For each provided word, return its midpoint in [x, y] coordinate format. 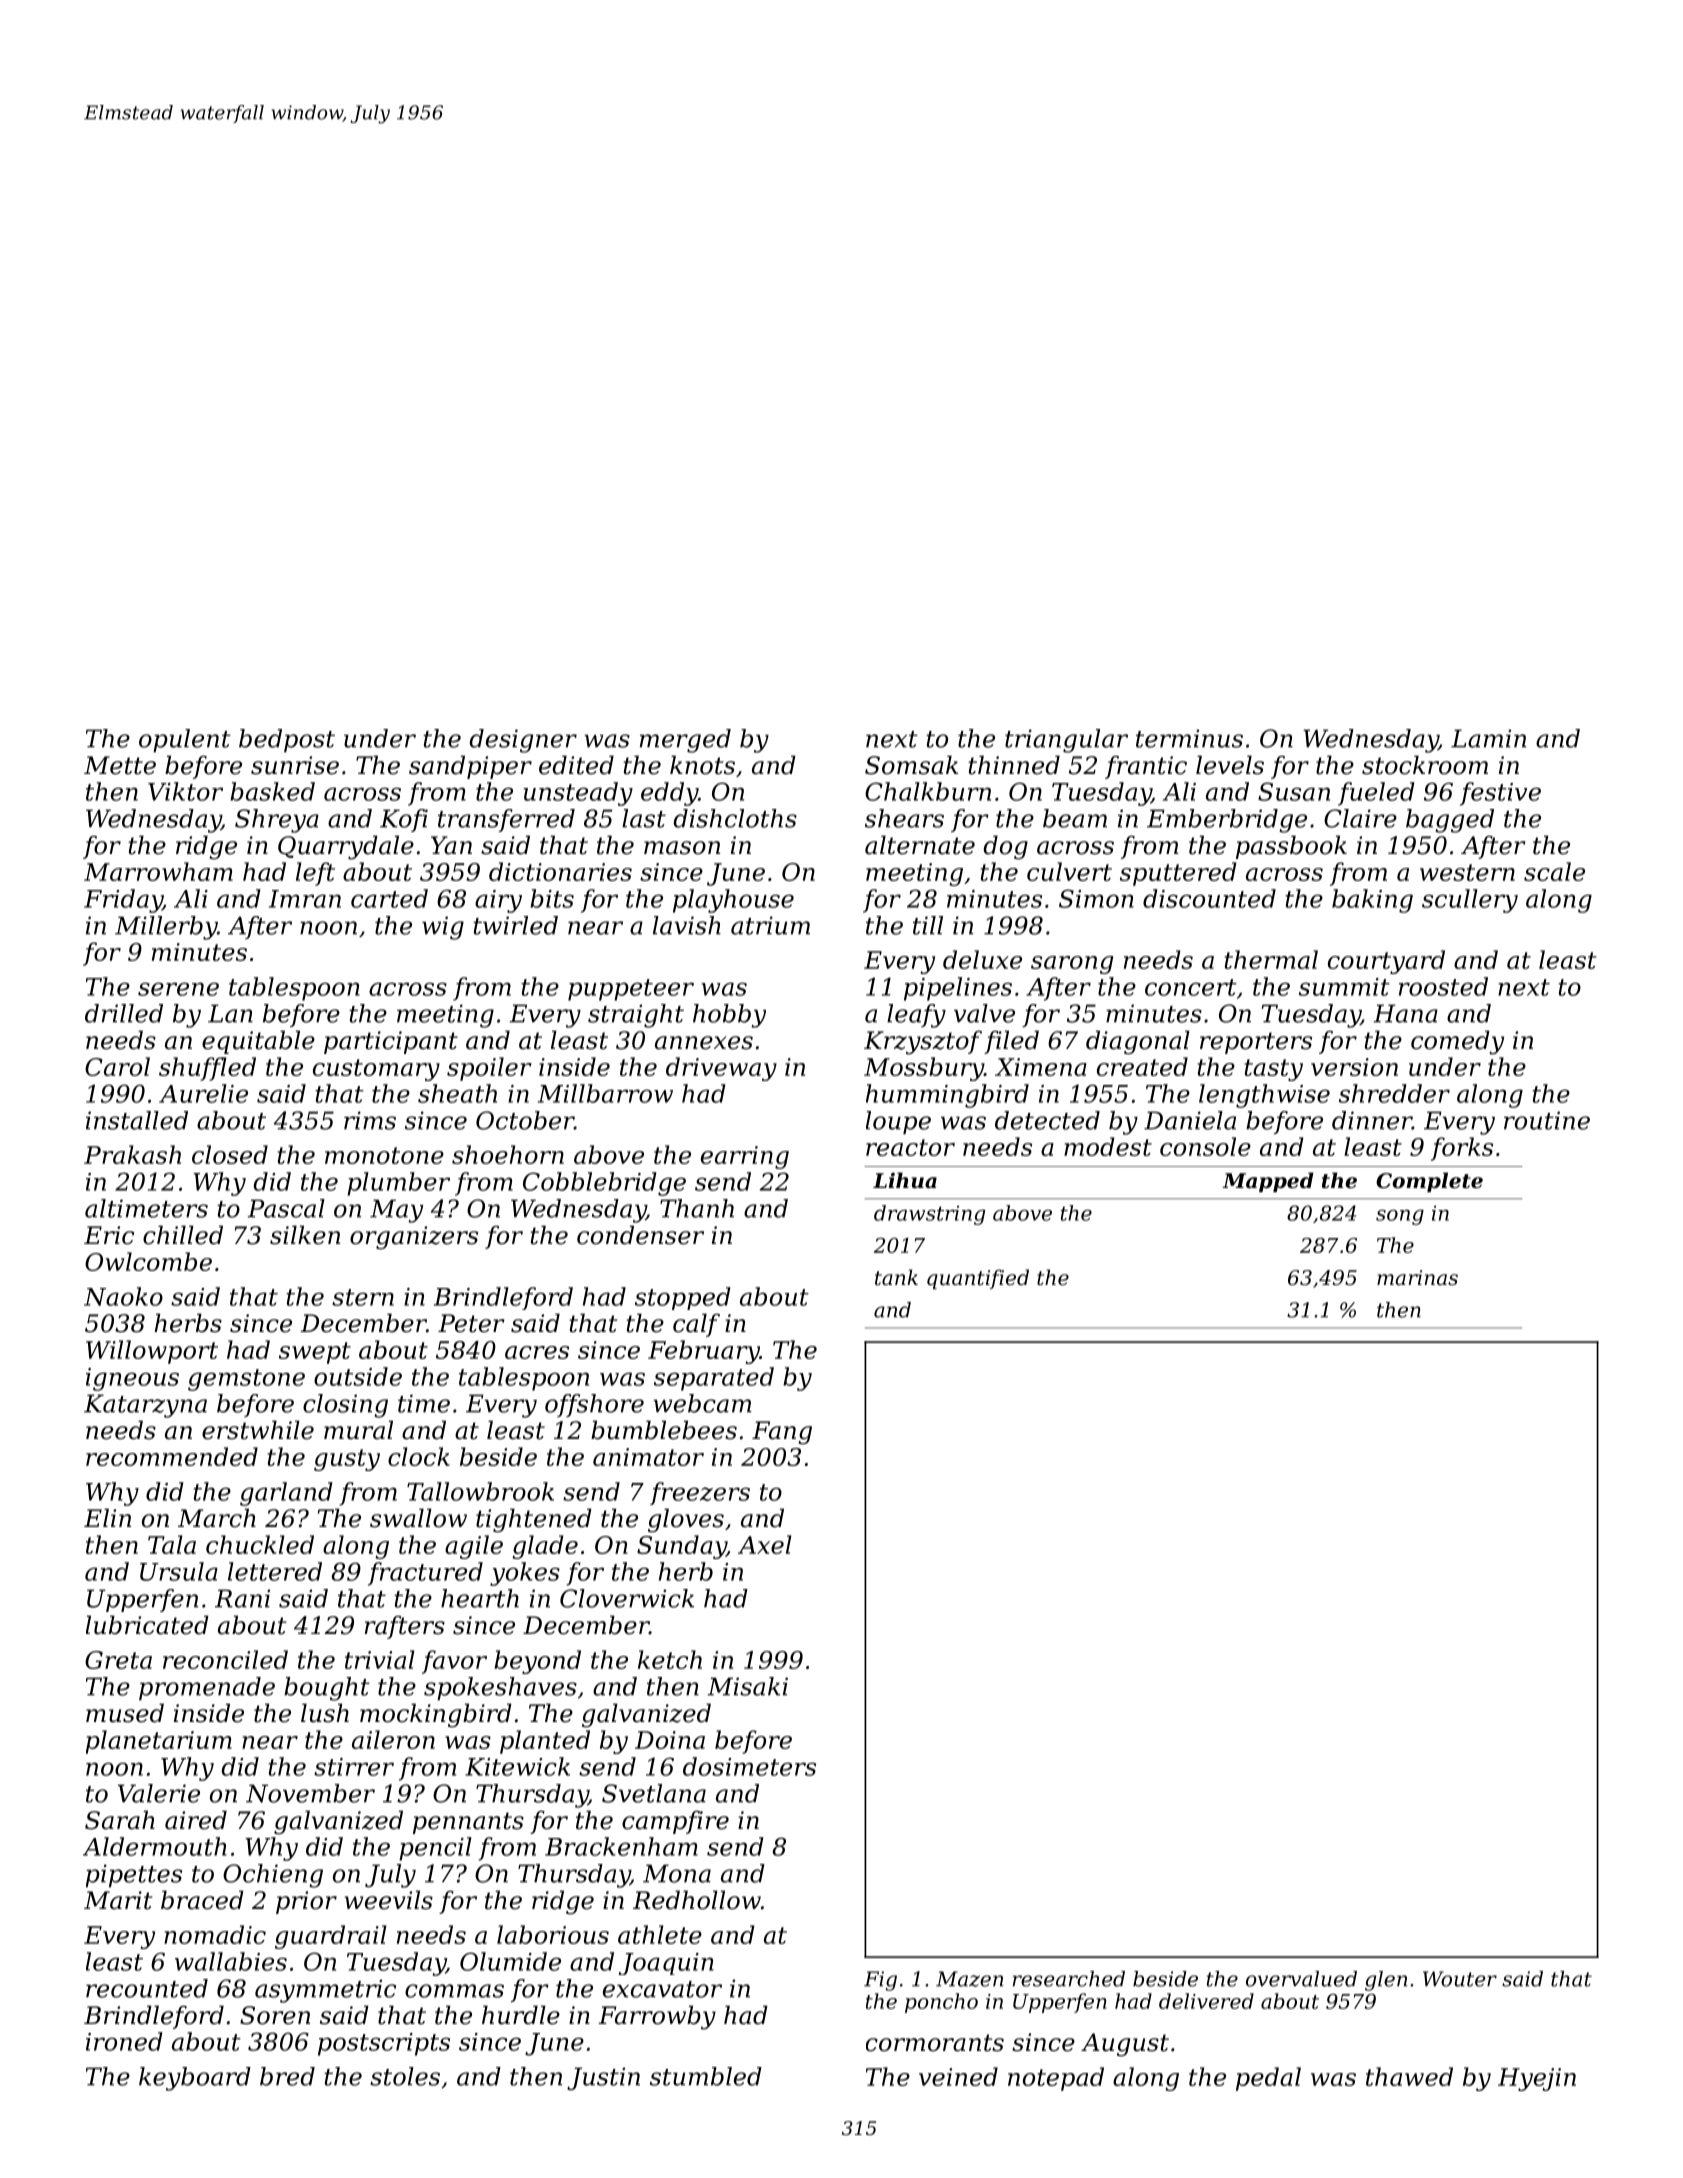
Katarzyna [145, 1406]
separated [714, 1379]
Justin [603, 2078]
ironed [124, 2041]
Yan [451, 845]
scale [1554, 871]
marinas [1417, 1277]
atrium [770, 925]
